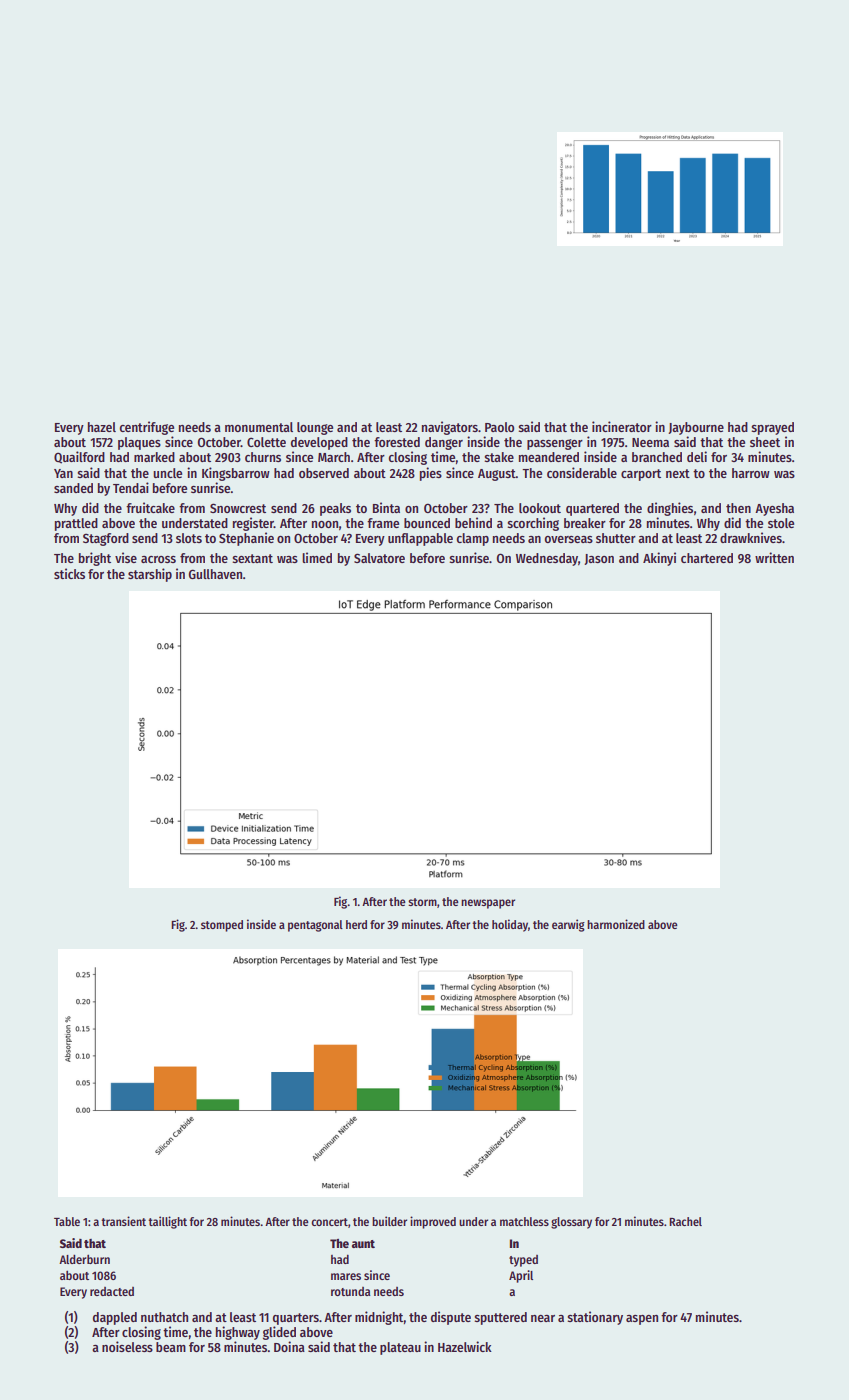 This page has width=849, height=1400. What do you see at coordinates (642, 1320) in the page?
I see `aspen` at bounding box center [642, 1320].
